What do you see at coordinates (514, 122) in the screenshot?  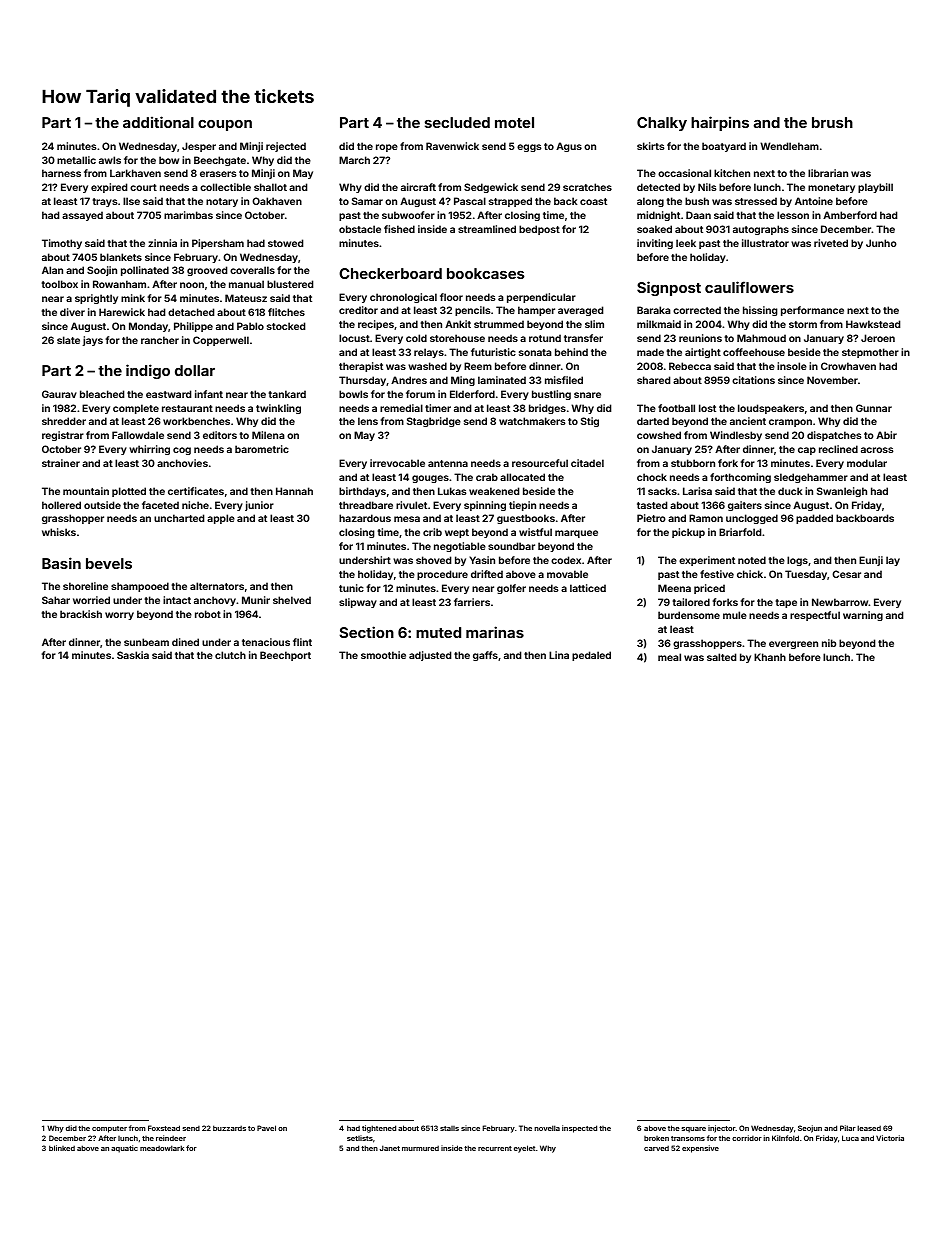 I see `motel` at bounding box center [514, 122].
